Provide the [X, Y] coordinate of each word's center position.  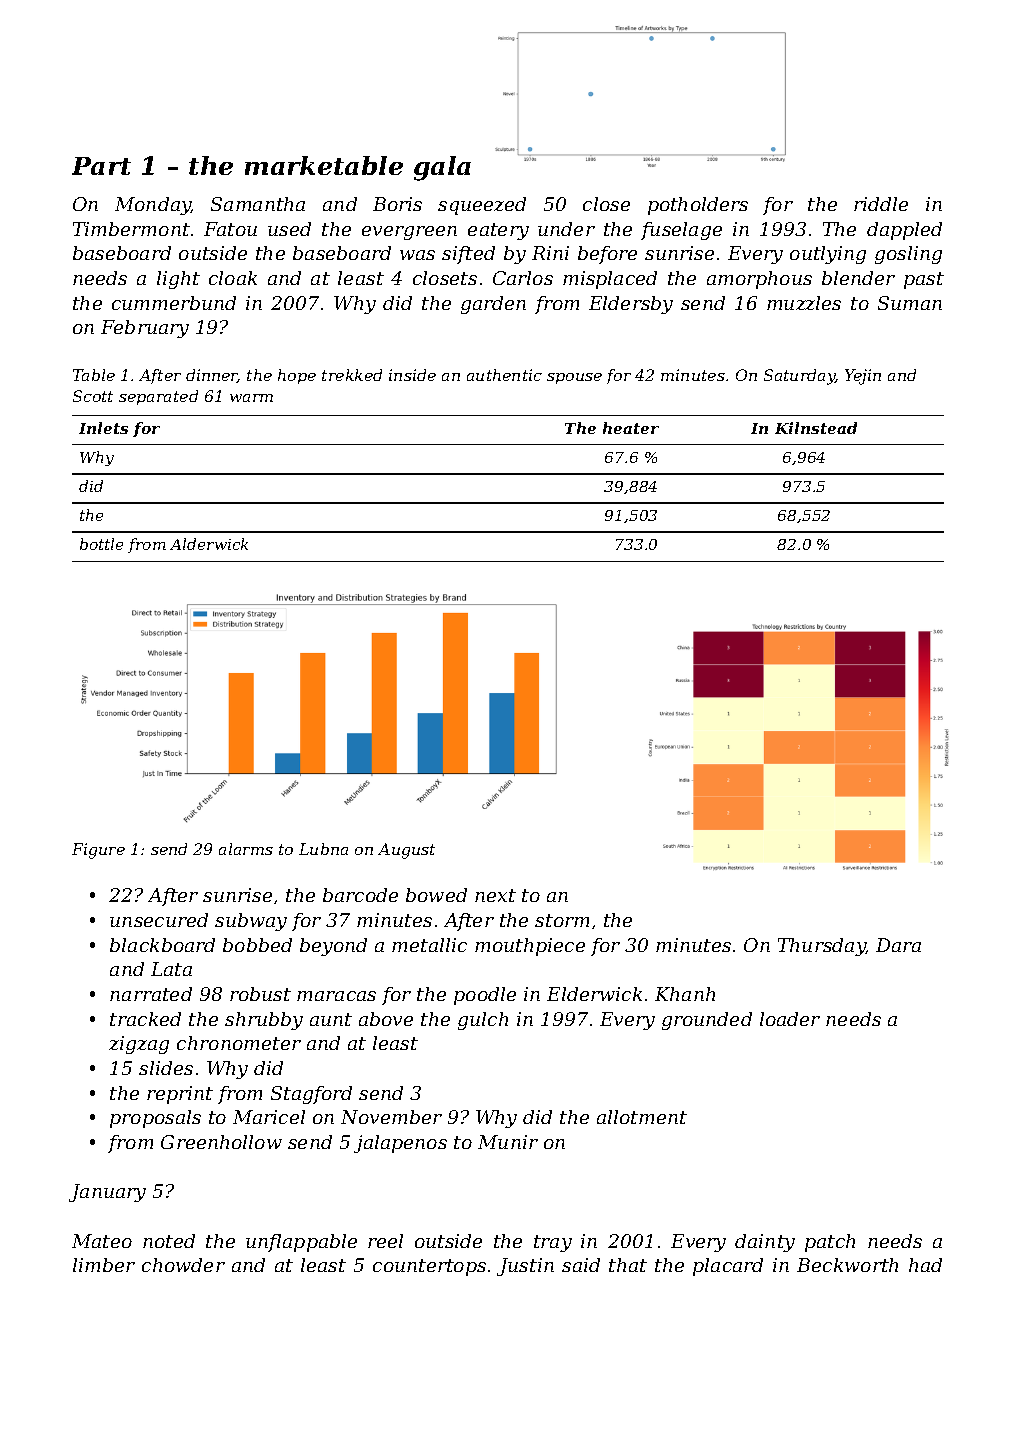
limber [104, 1265]
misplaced [610, 280]
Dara [898, 945]
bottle [101, 544]
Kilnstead [816, 428]
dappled [904, 231]
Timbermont [131, 229]
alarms [246, 849]
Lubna [323, 849]
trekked [352, 375]
